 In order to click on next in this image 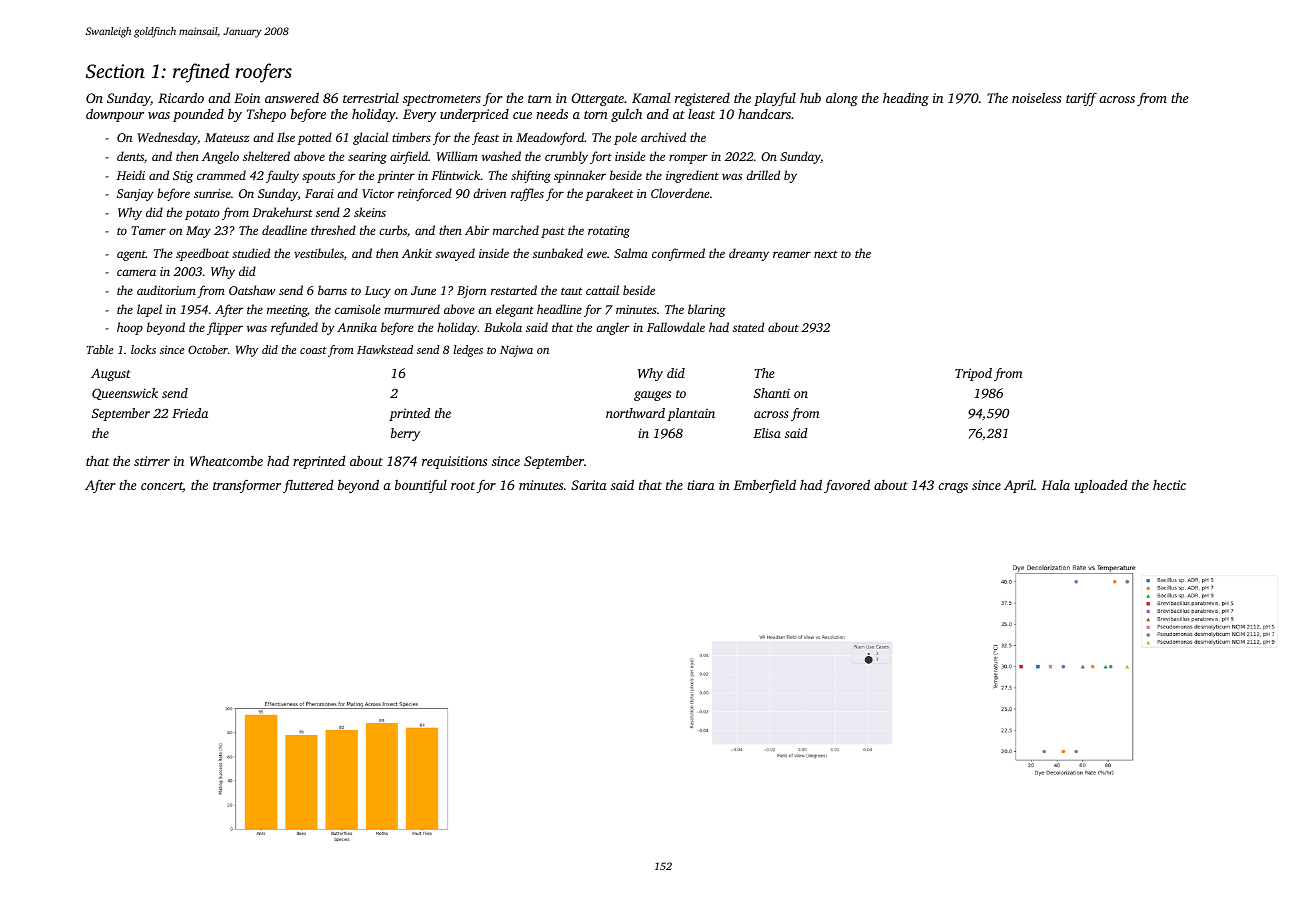, I will do `click(826, 254)`.
